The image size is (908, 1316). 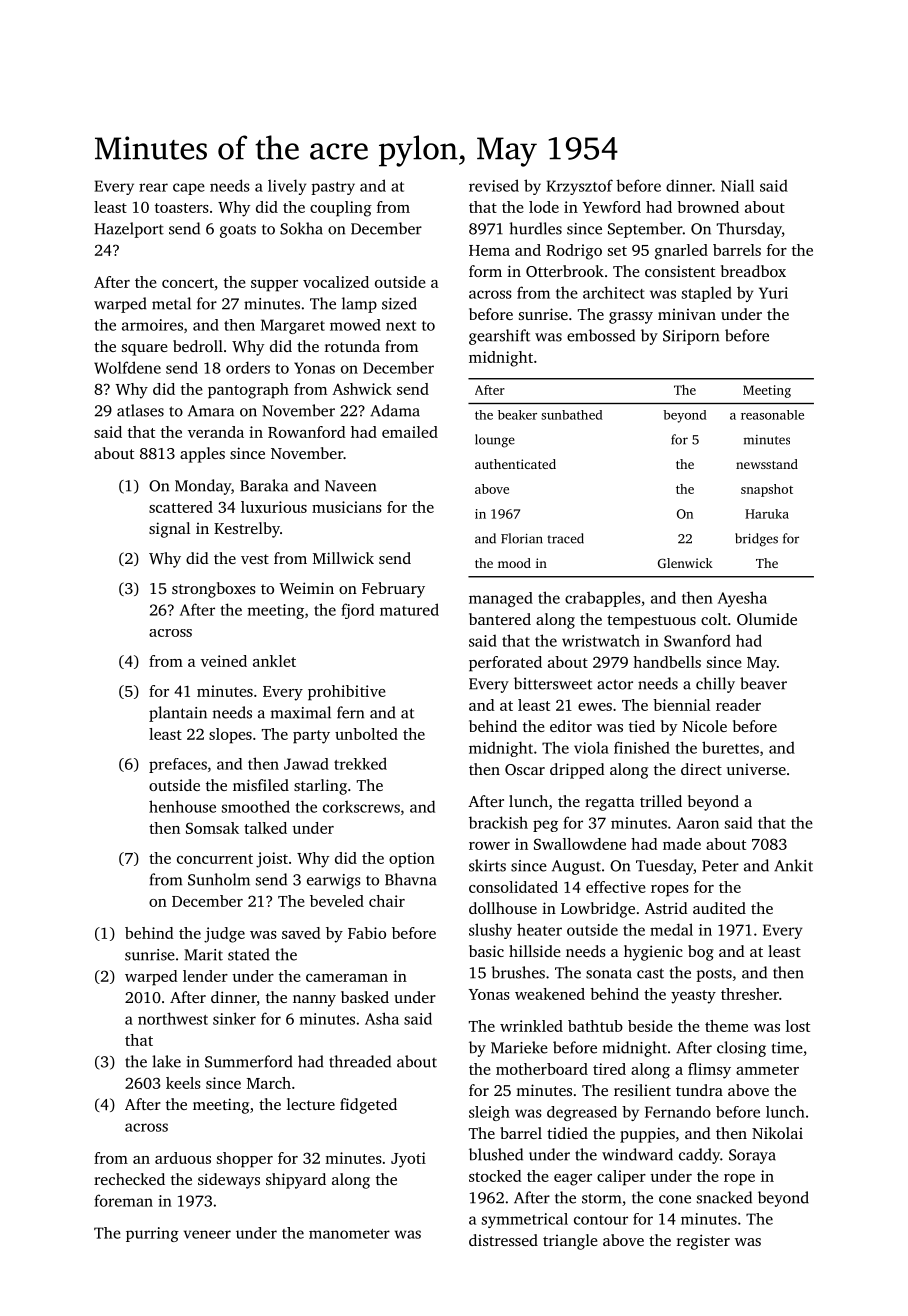 What do you see at coordinates (387, 901) in the page?
I see `chair` at bounding box center [387, 901].
